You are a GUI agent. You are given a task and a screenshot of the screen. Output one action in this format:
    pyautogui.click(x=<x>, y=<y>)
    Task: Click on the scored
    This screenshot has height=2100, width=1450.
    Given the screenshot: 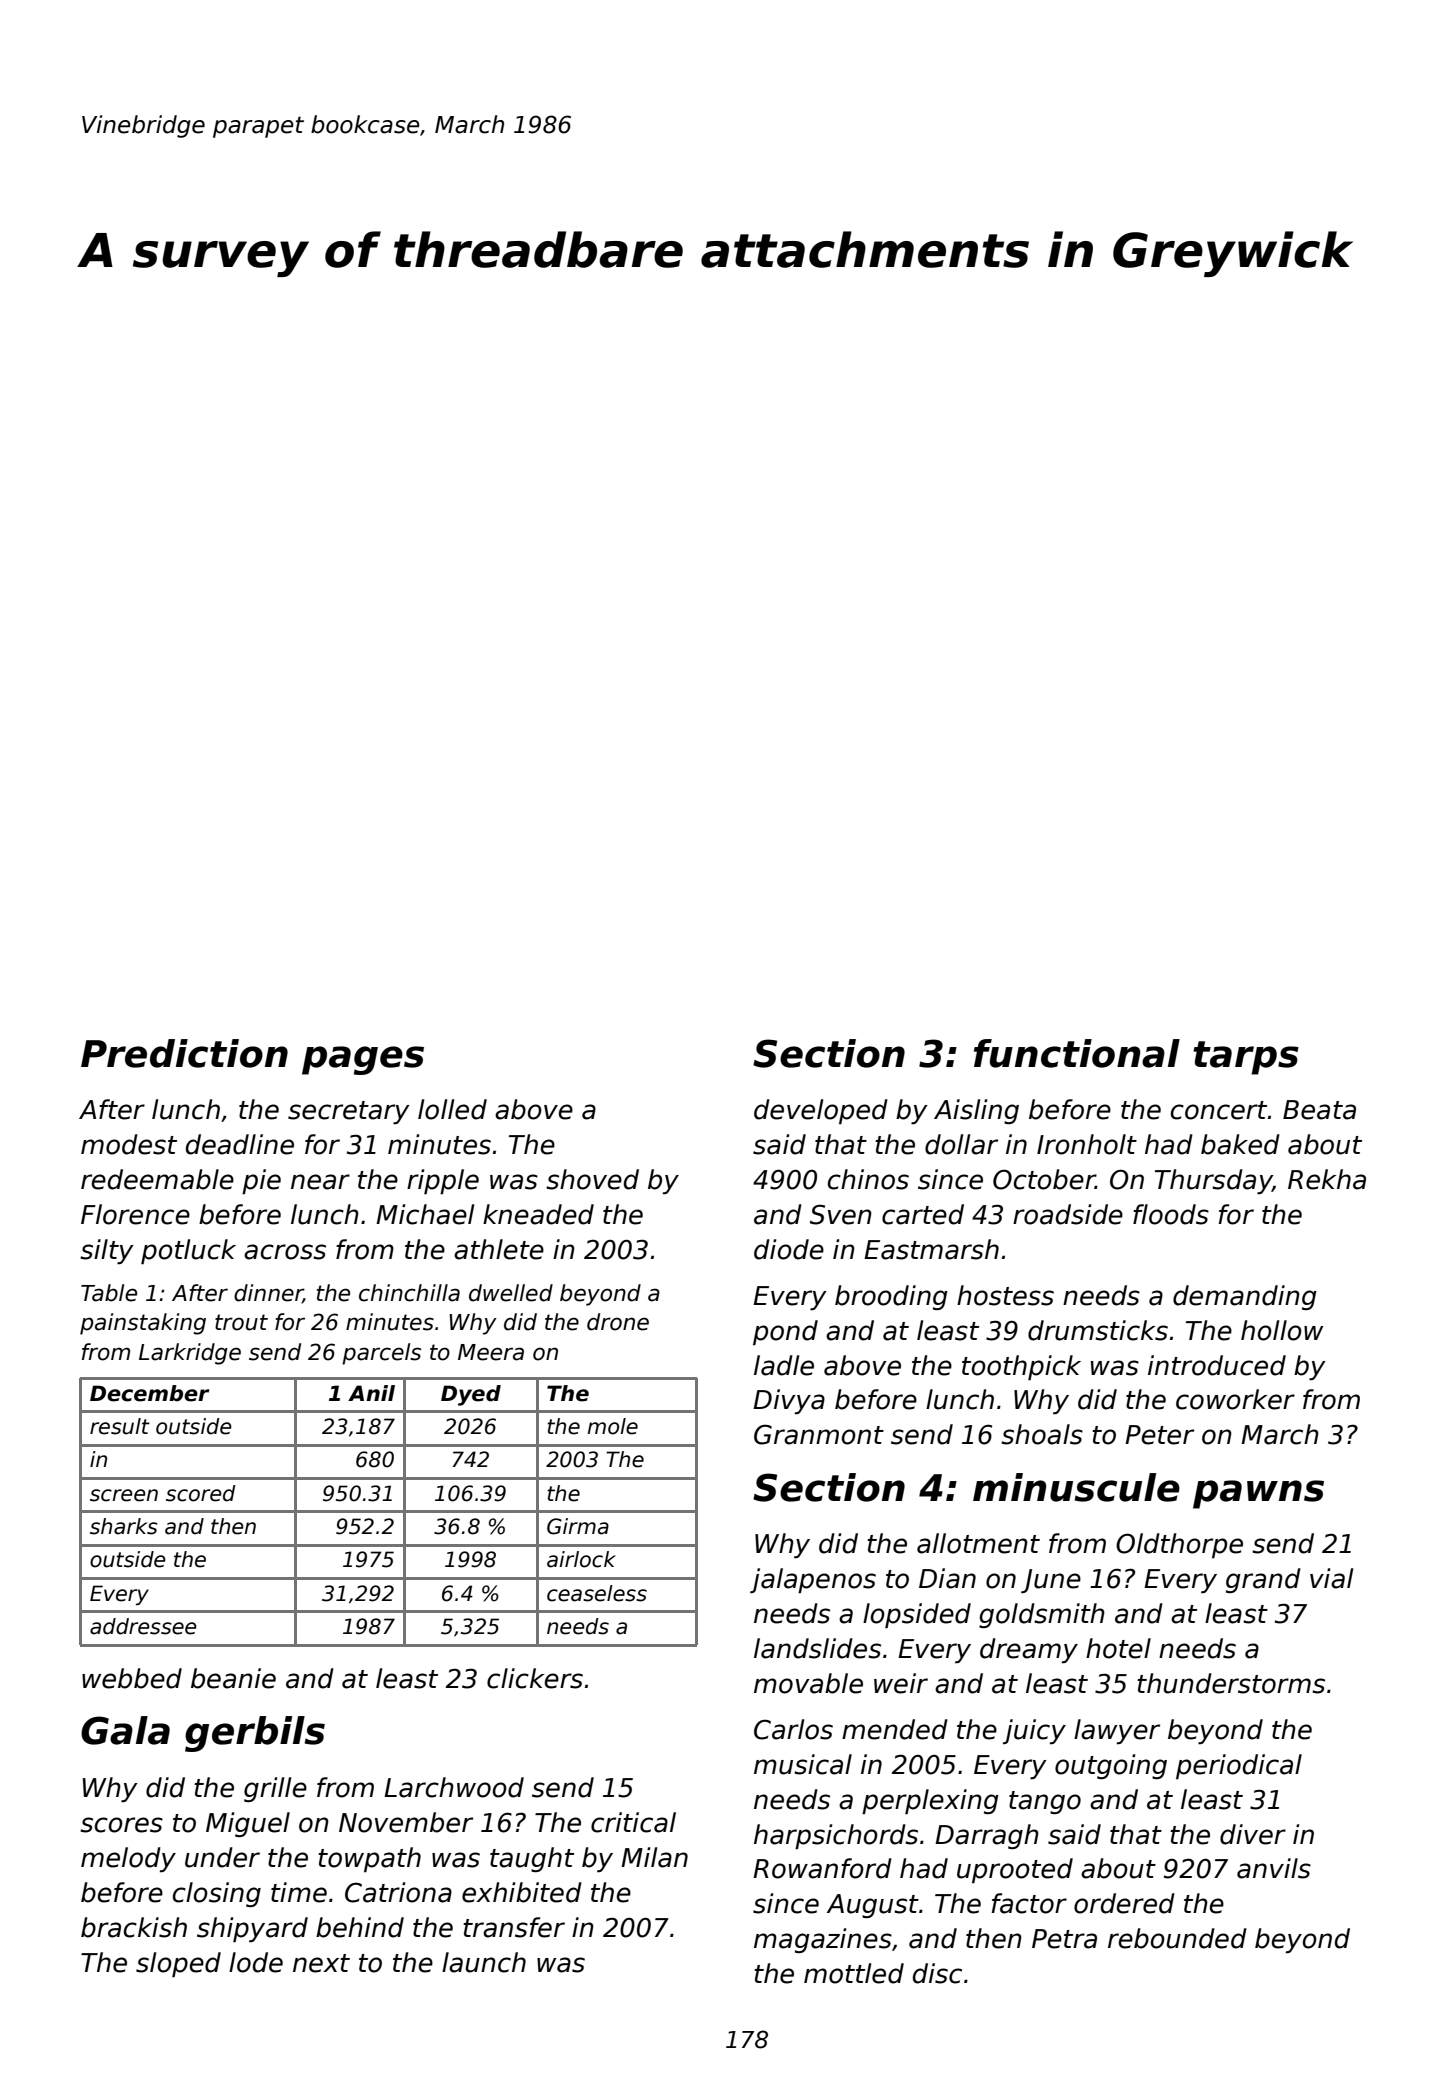 What is the action you would take?
    pyautogui.click(x=201, y=1493)
